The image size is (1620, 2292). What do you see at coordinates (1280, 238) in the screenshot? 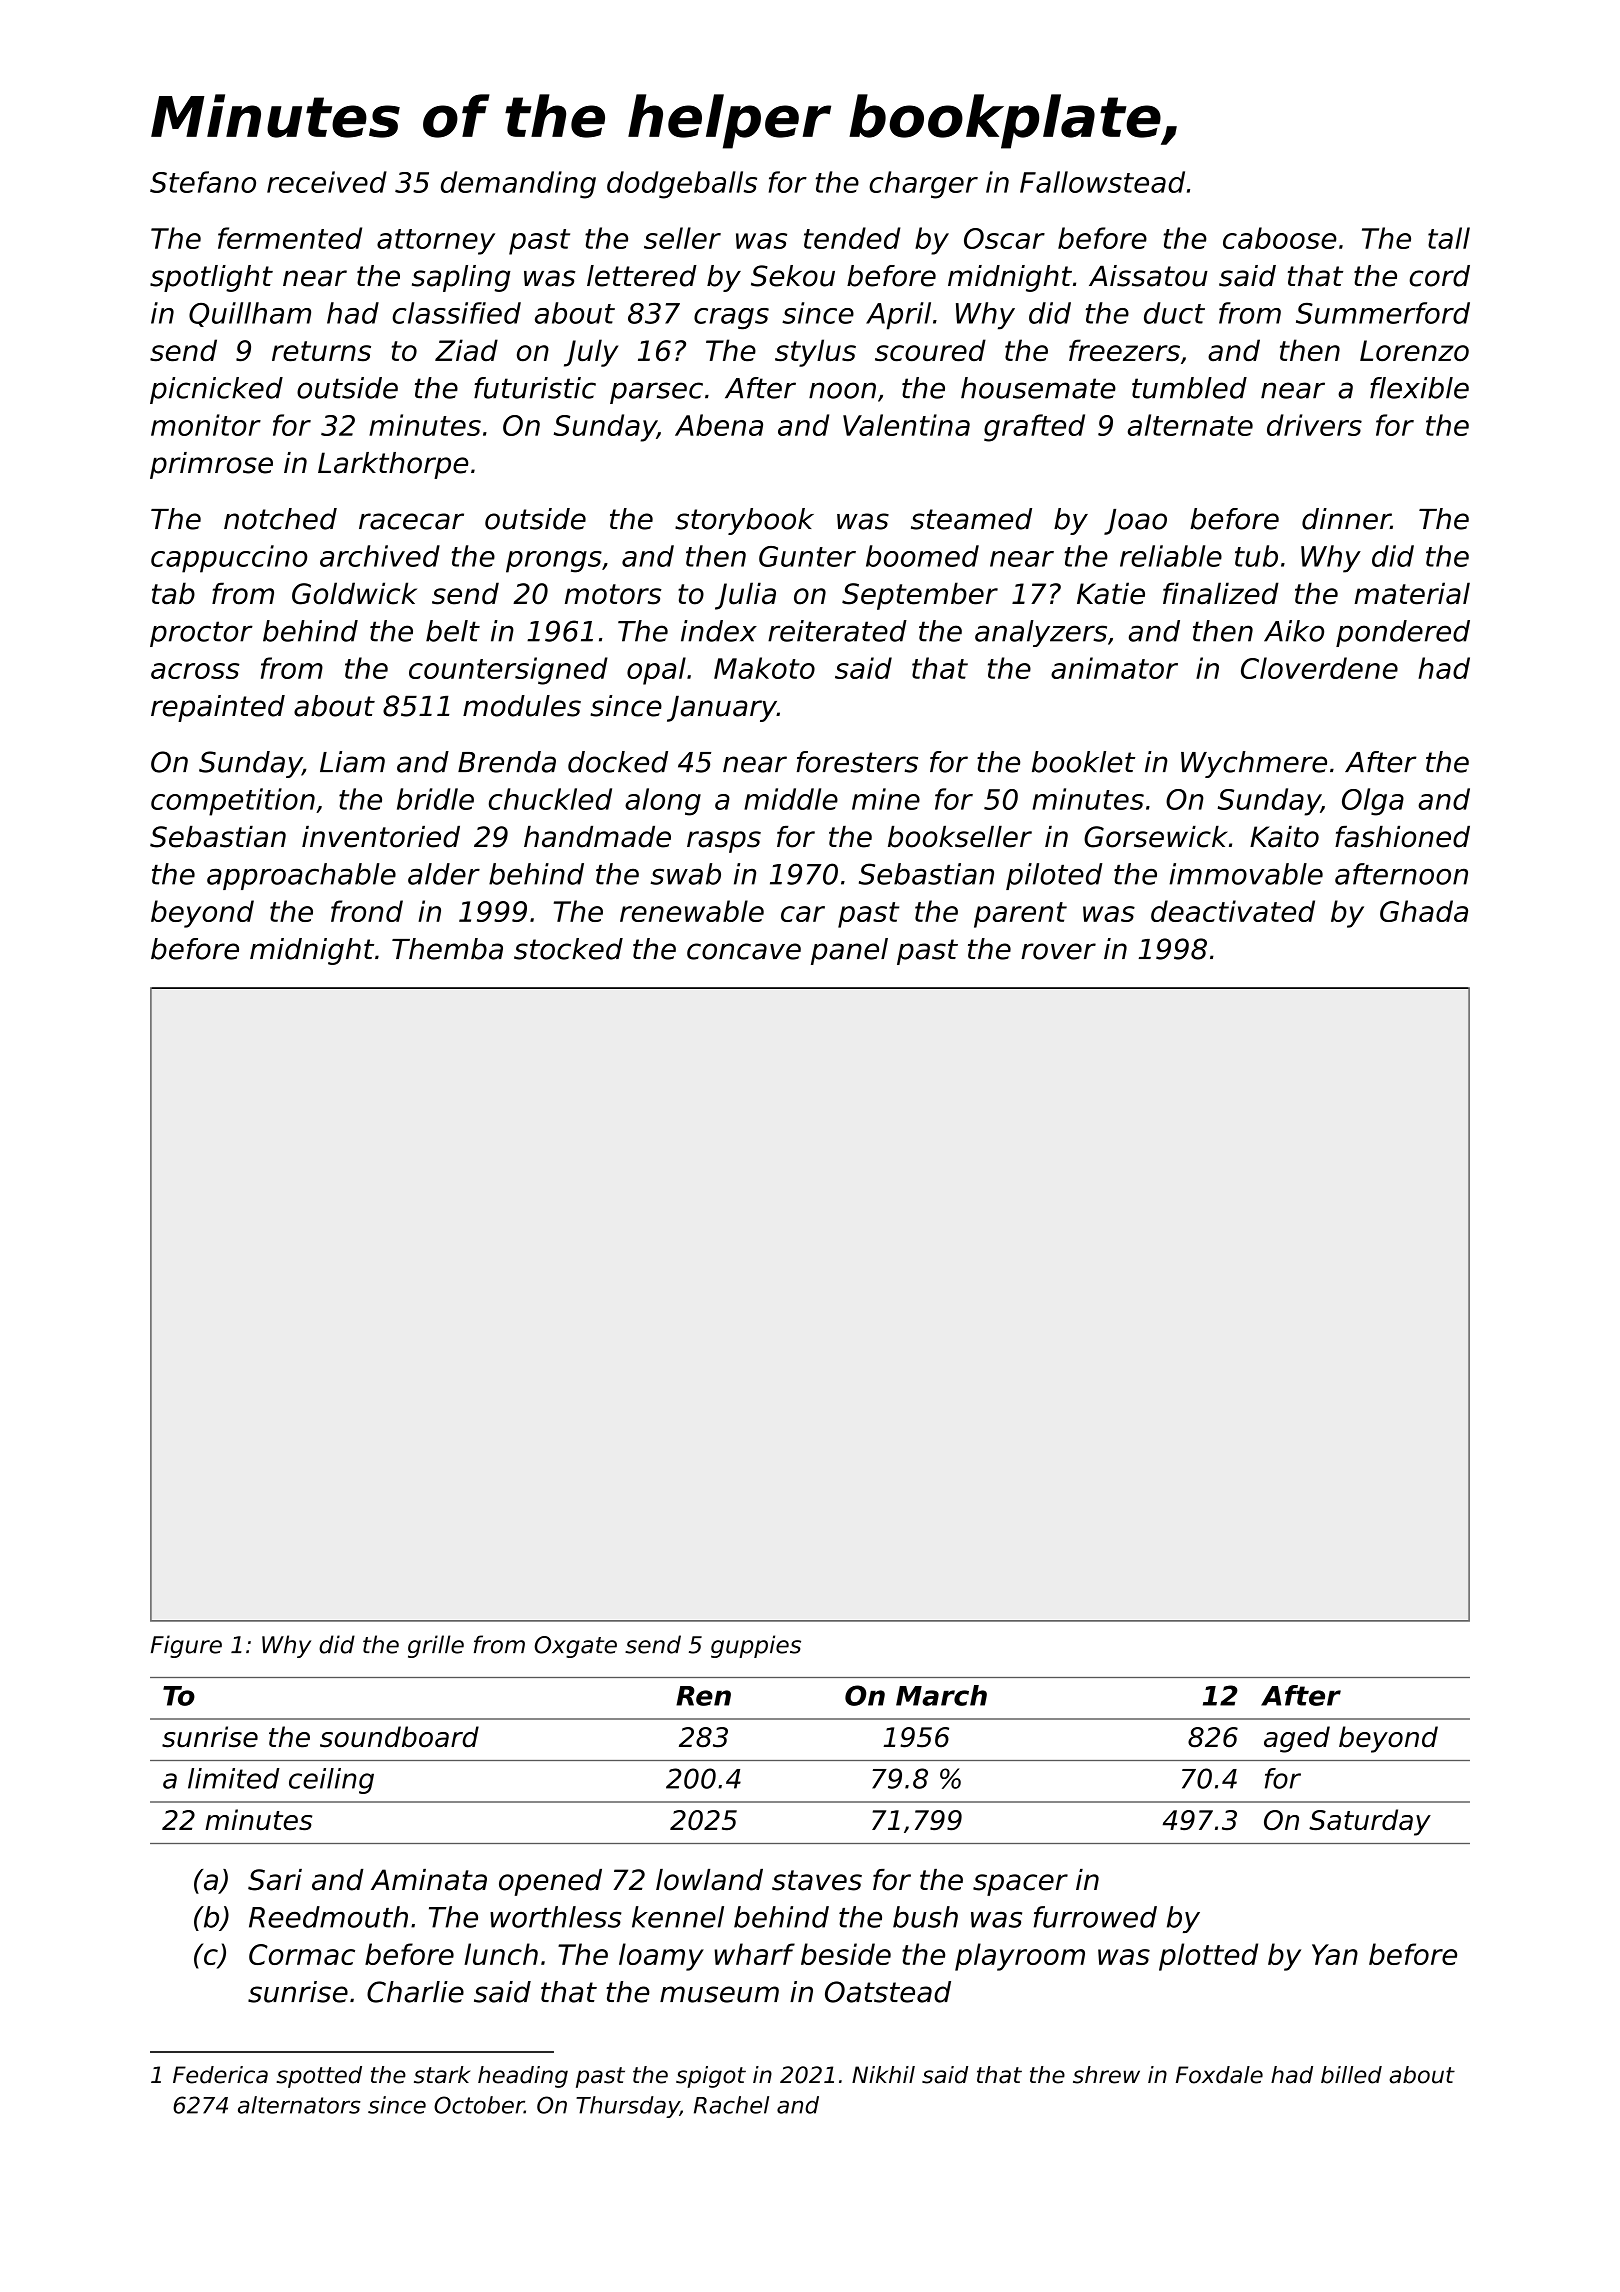
I see `caboose` at bounding box center [1280, 238].
